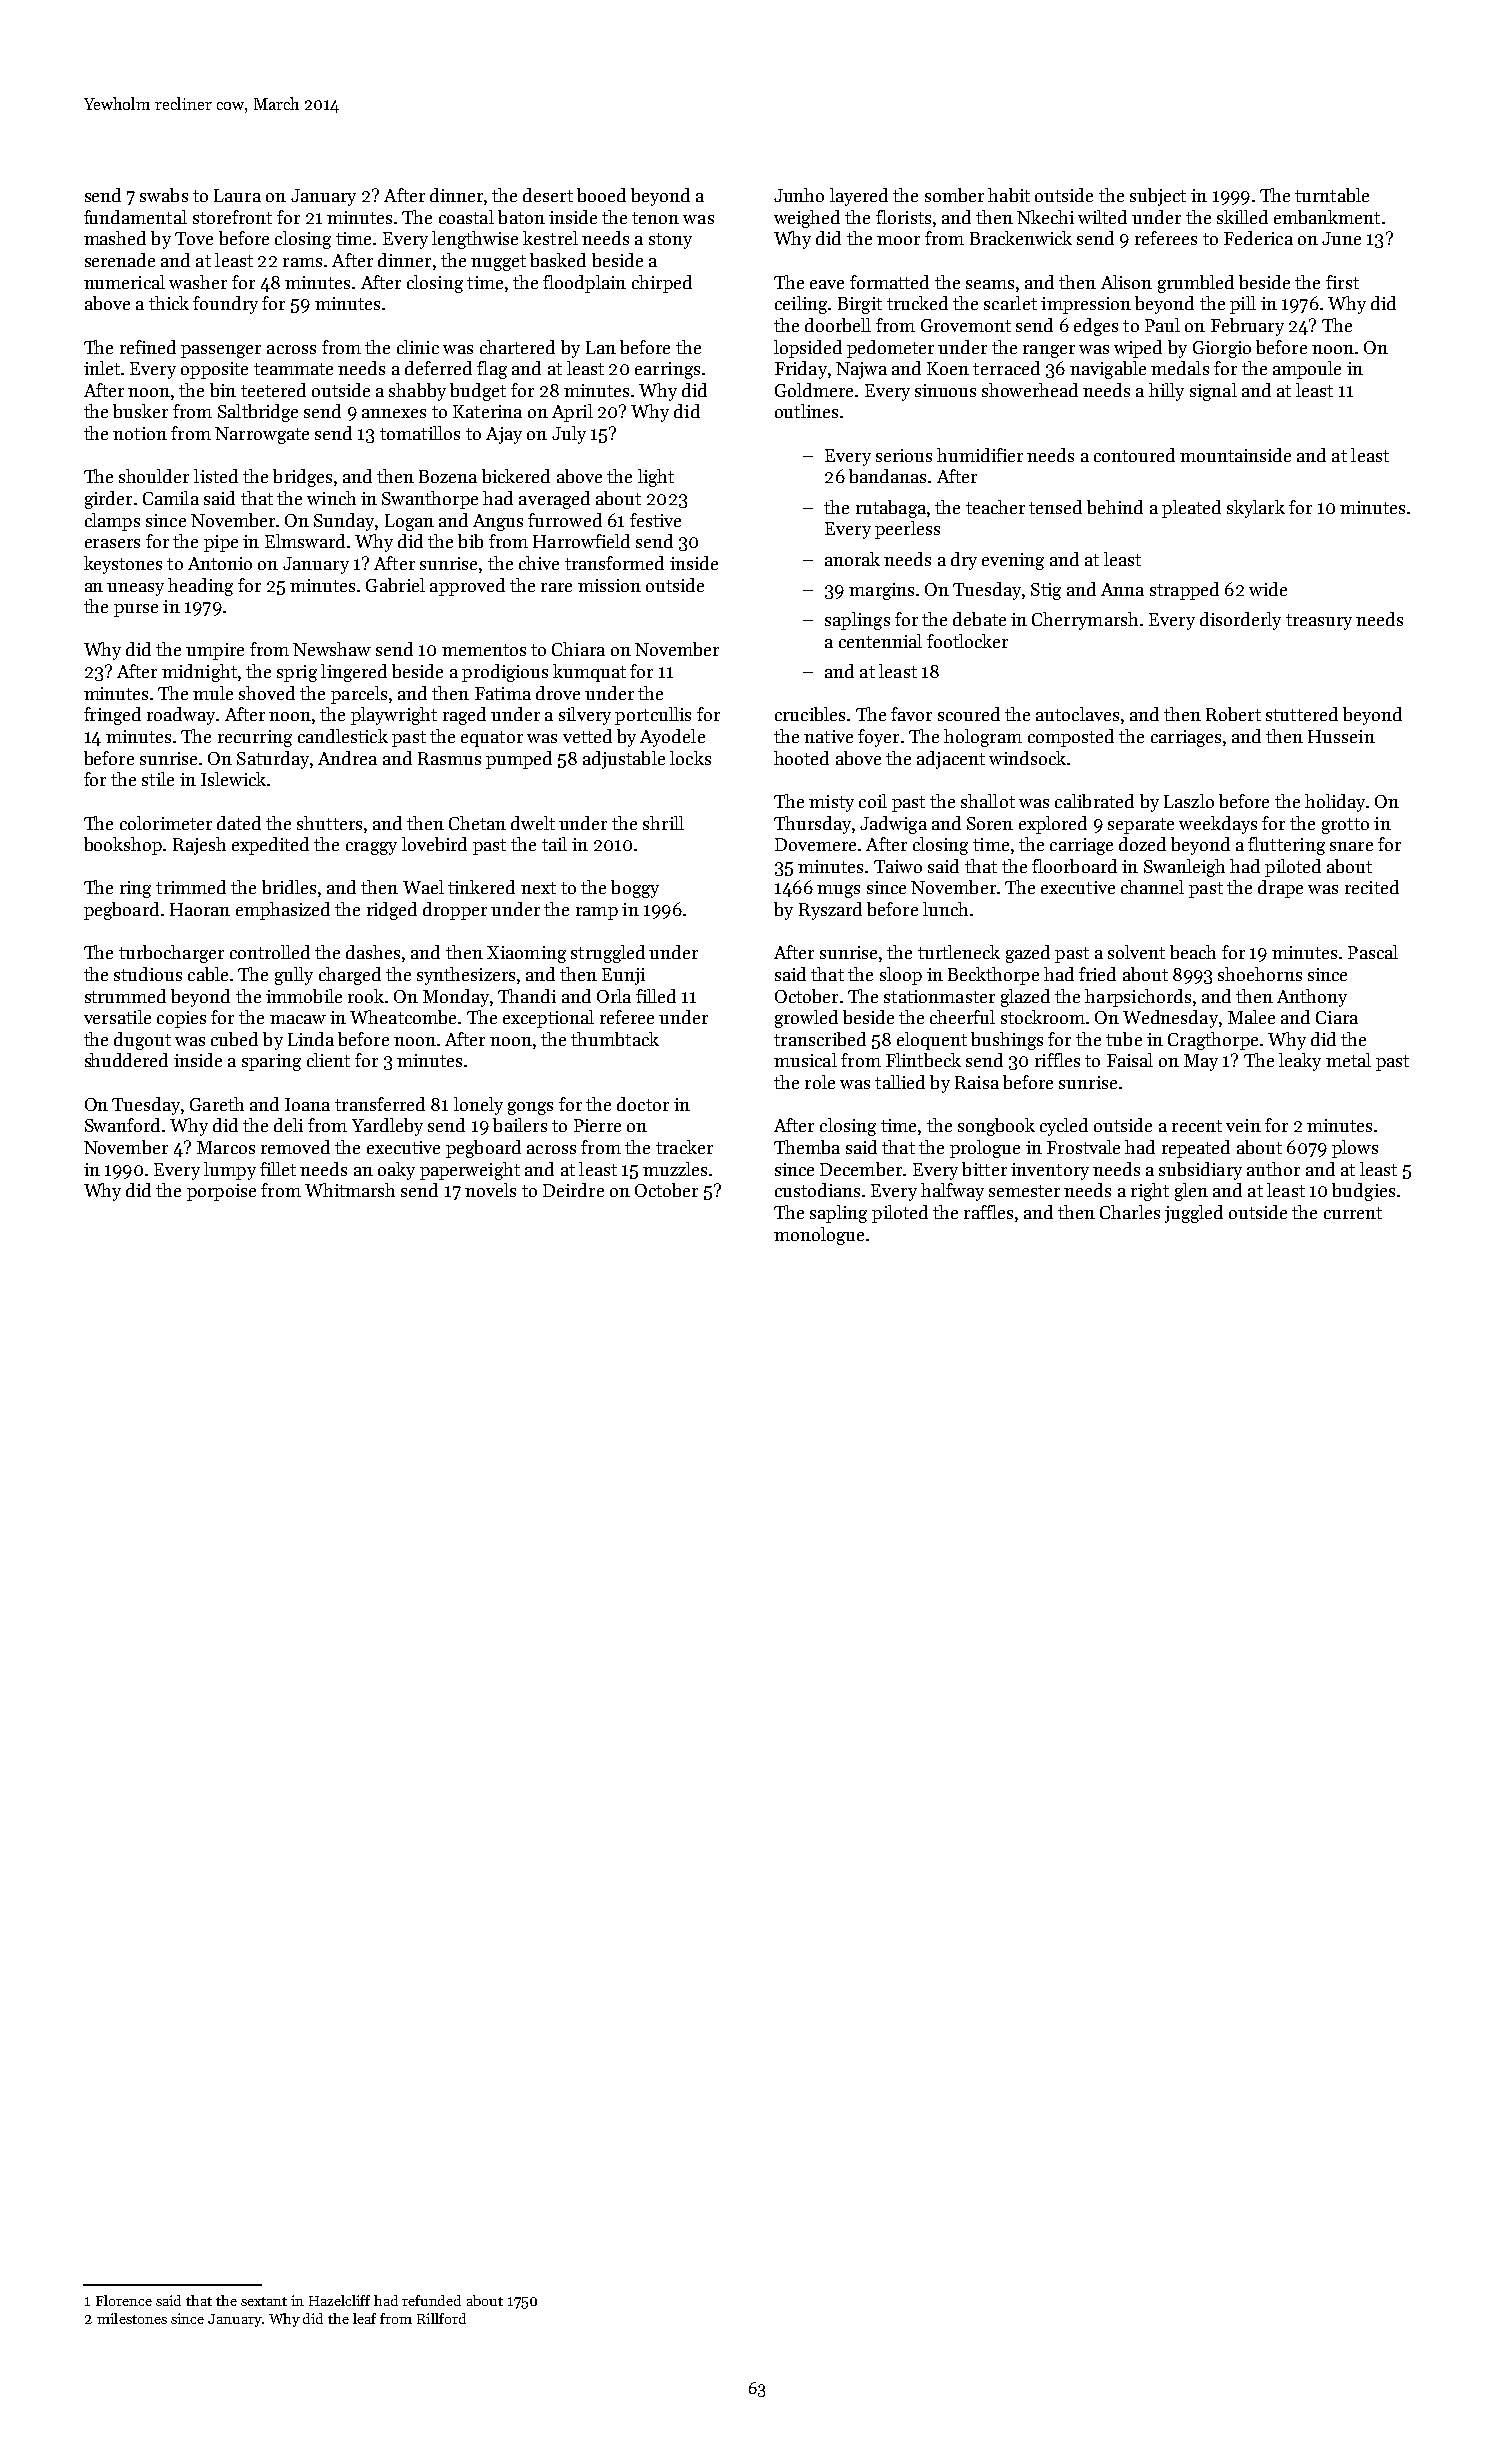 The height and width of the document is (2464, 1496). Describe the element at coordinates (1335, 803) in the document. I see `holiday` at that location.
